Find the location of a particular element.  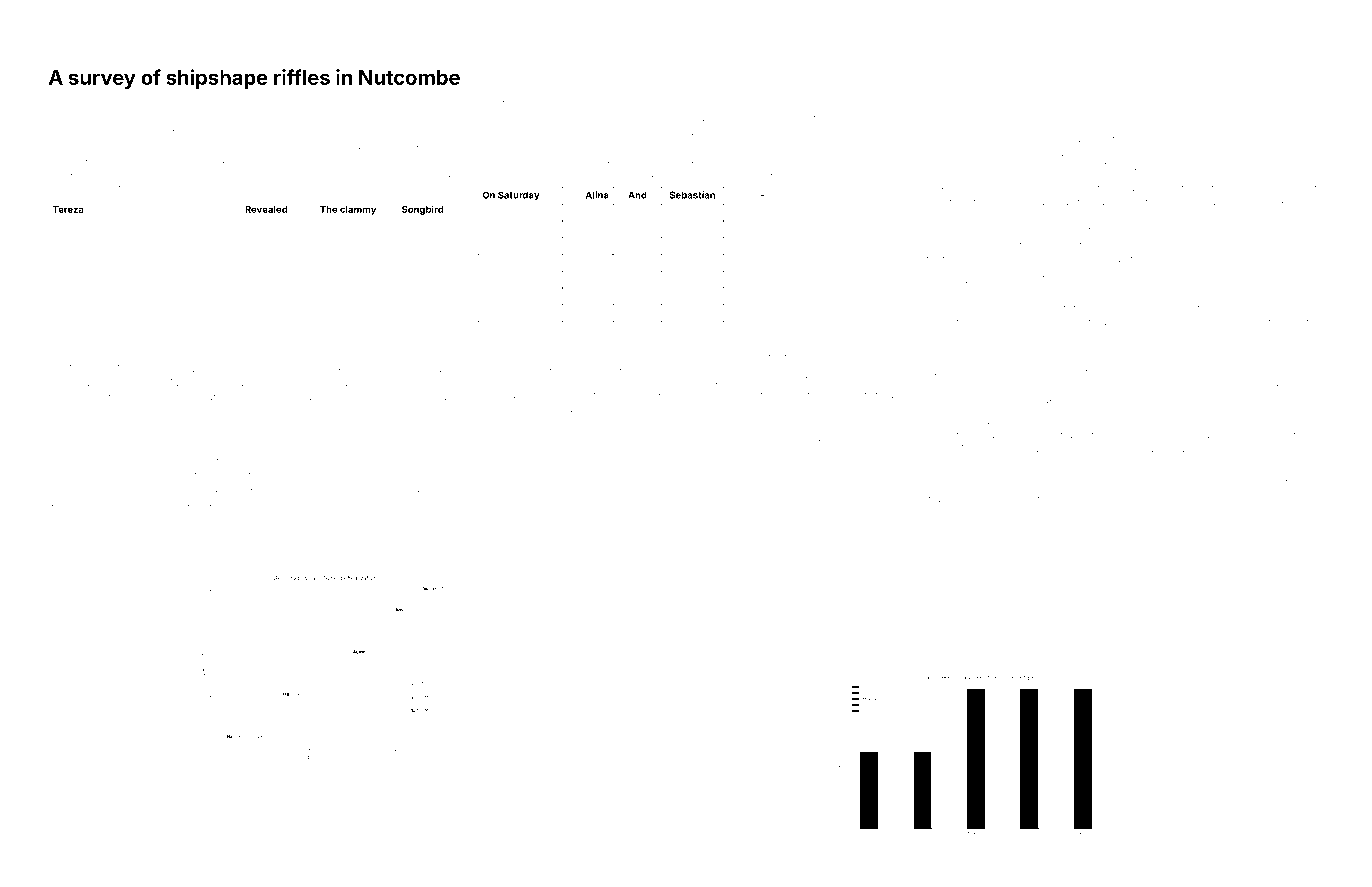

Chioma is located at coordinates (751, 352).
